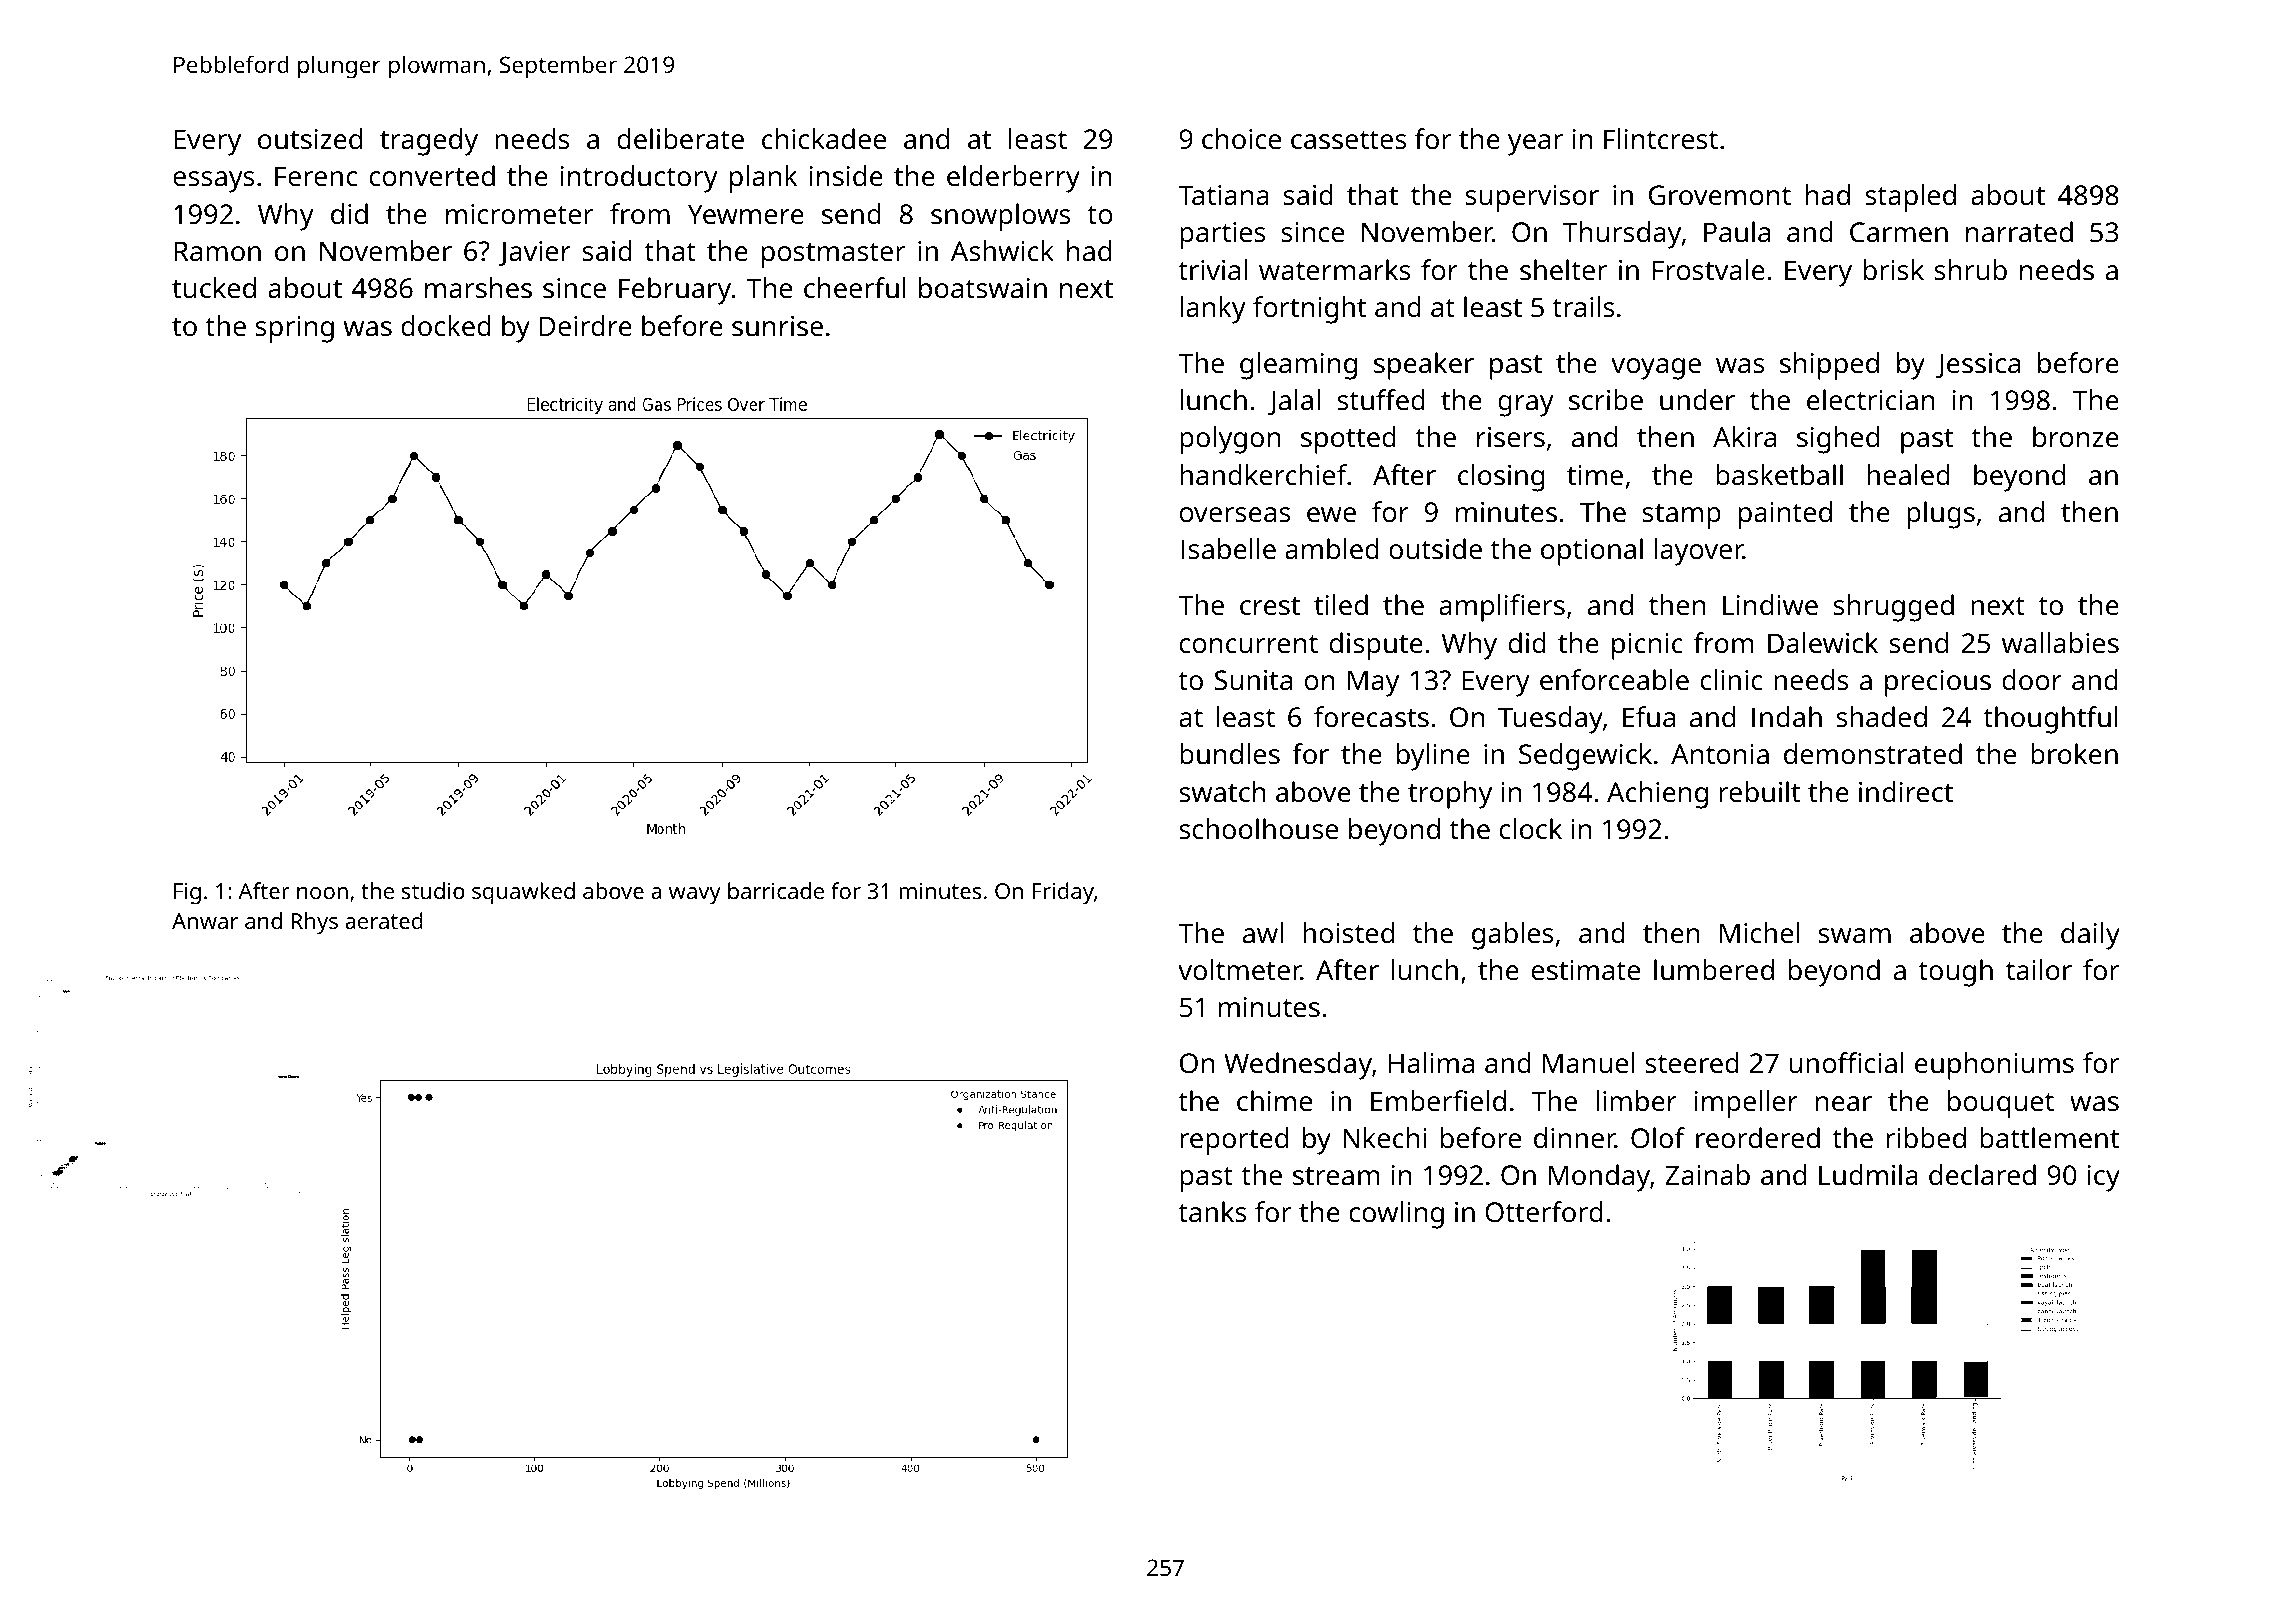 The height and width of the page is (1620, 2292). What do you see at coordinates (585, 325) in the page?
I see `Deirdre` at bounding box center [585, 325].
